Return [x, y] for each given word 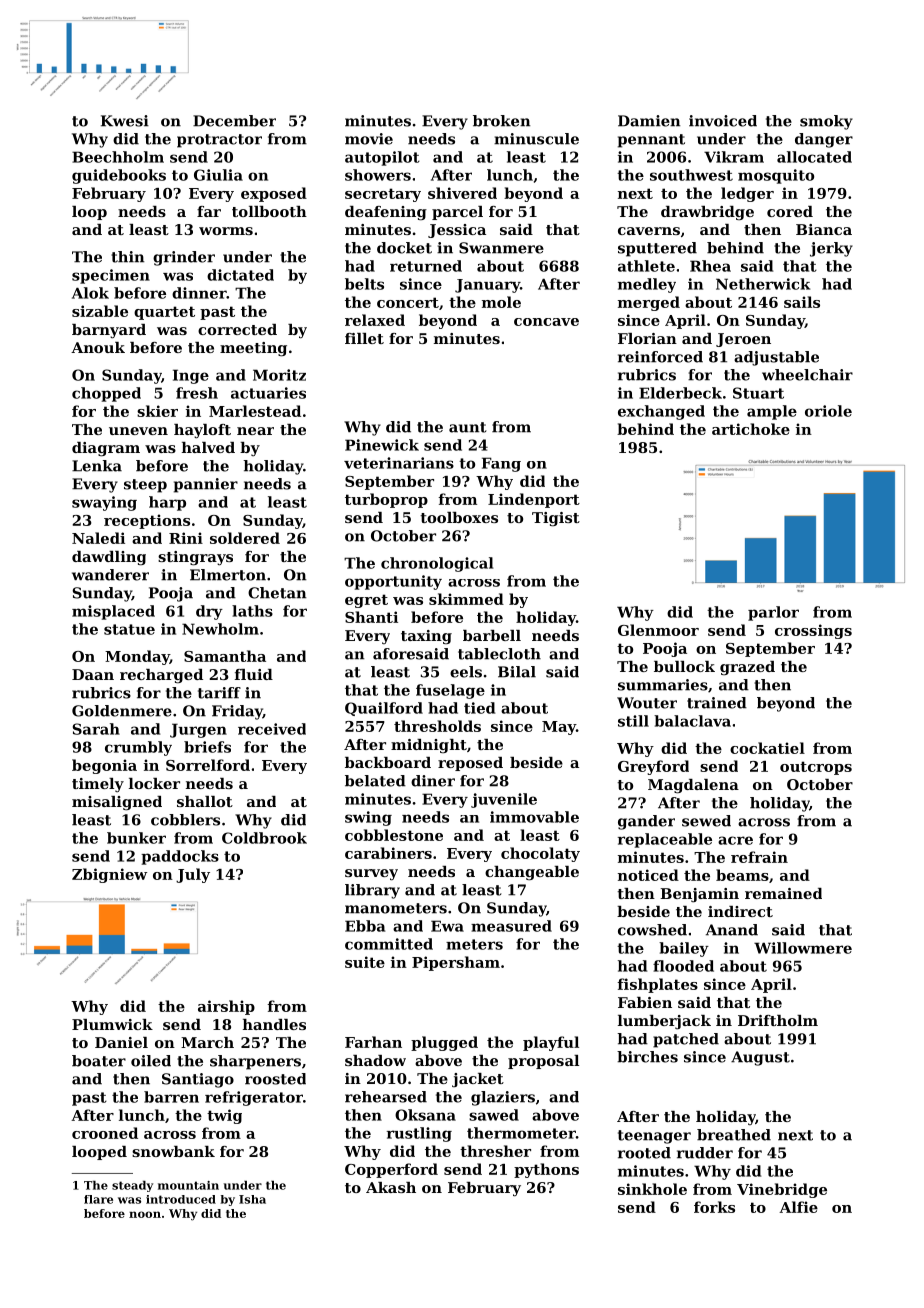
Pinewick [382, 445]
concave [546, 322]
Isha [252, 1199]
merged [649, 303]
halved [208, 447]
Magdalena [693, 786]
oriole [828, 411]
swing [368, 818]
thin [127, 257]
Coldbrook [264, 838]
